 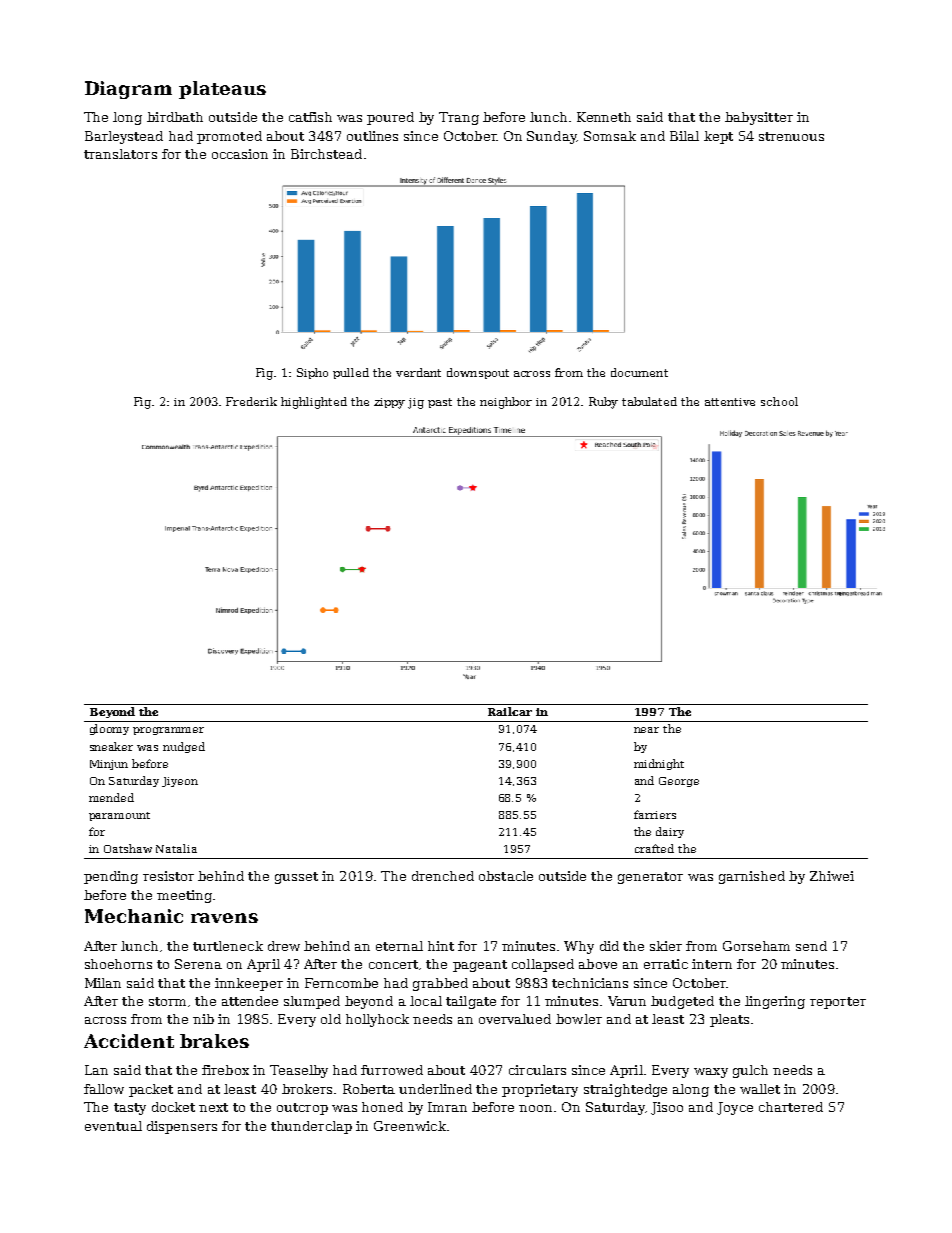 What do you see at coordinates (791, 136) in the document?
I see `strenuous` at bounding box center [791, 136].
